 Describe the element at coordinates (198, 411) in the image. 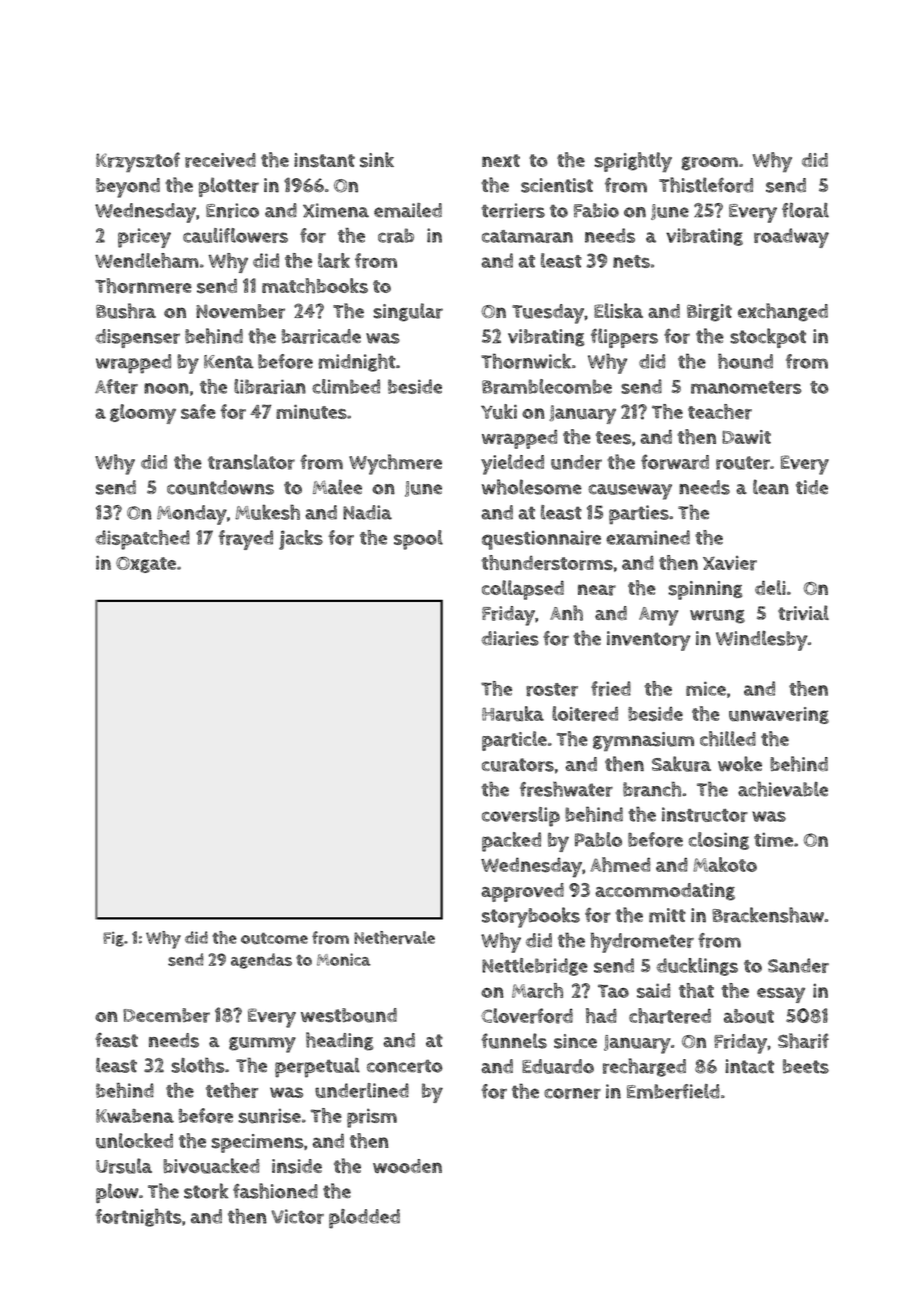

I see `safe` at that location.
